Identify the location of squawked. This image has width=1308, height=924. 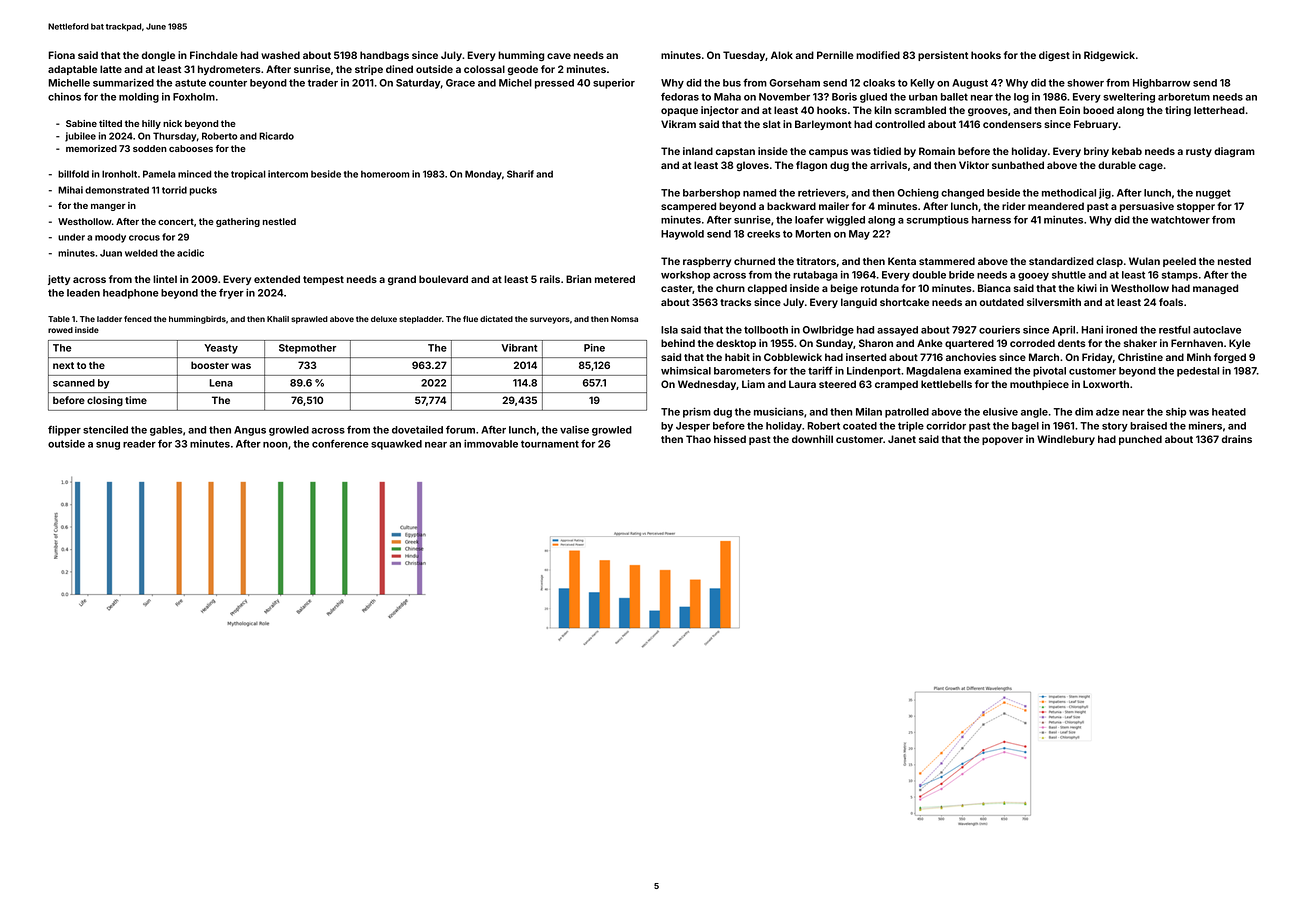
(396, 445).
